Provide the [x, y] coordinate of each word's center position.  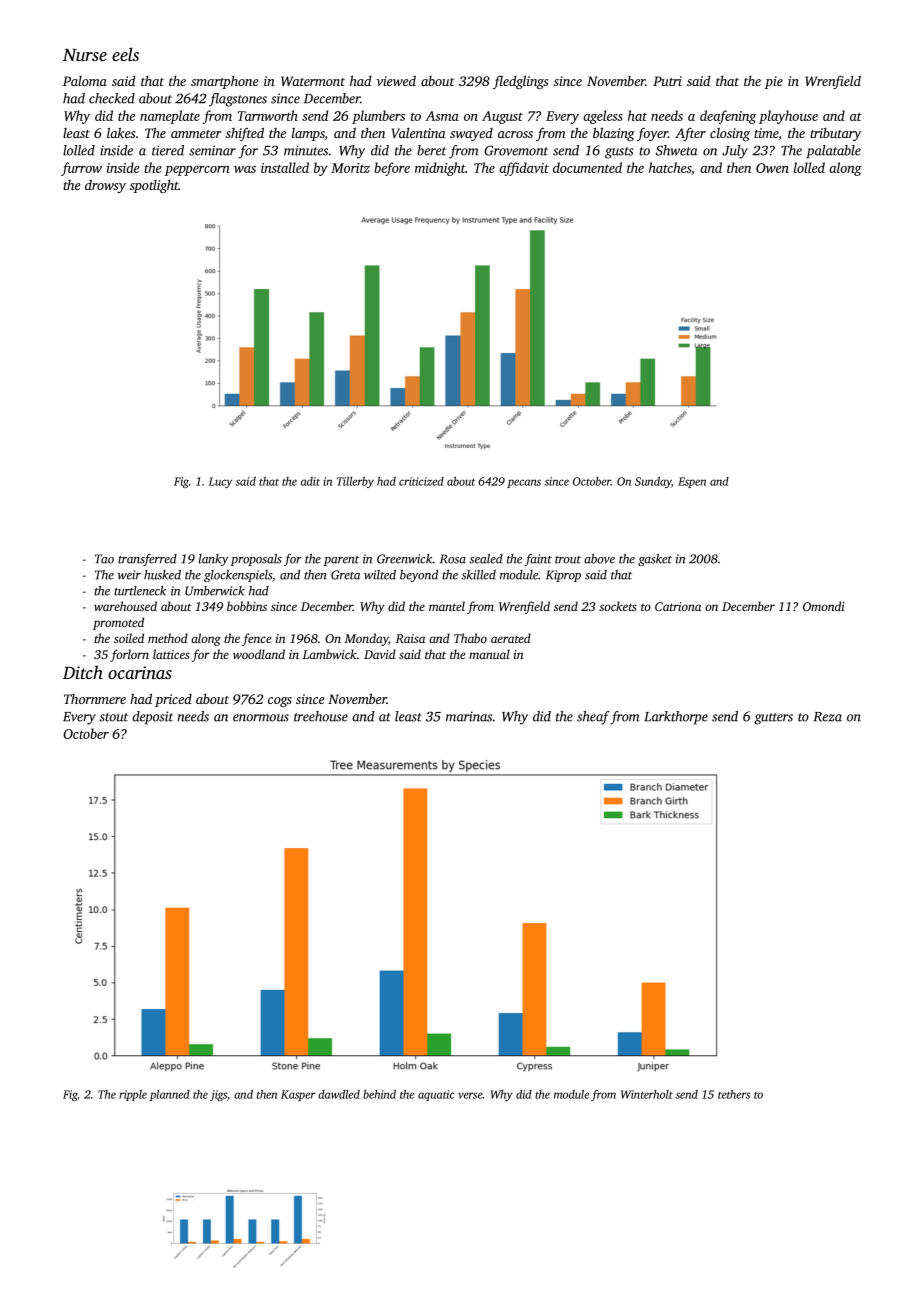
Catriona [678, 606]
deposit [152, 718]
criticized [421, 481]
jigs [218, 1095]
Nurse [85, 55]
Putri [667, 81]
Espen [692, 482]
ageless [603, 117]
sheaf [593, 718]
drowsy [105, 186]
